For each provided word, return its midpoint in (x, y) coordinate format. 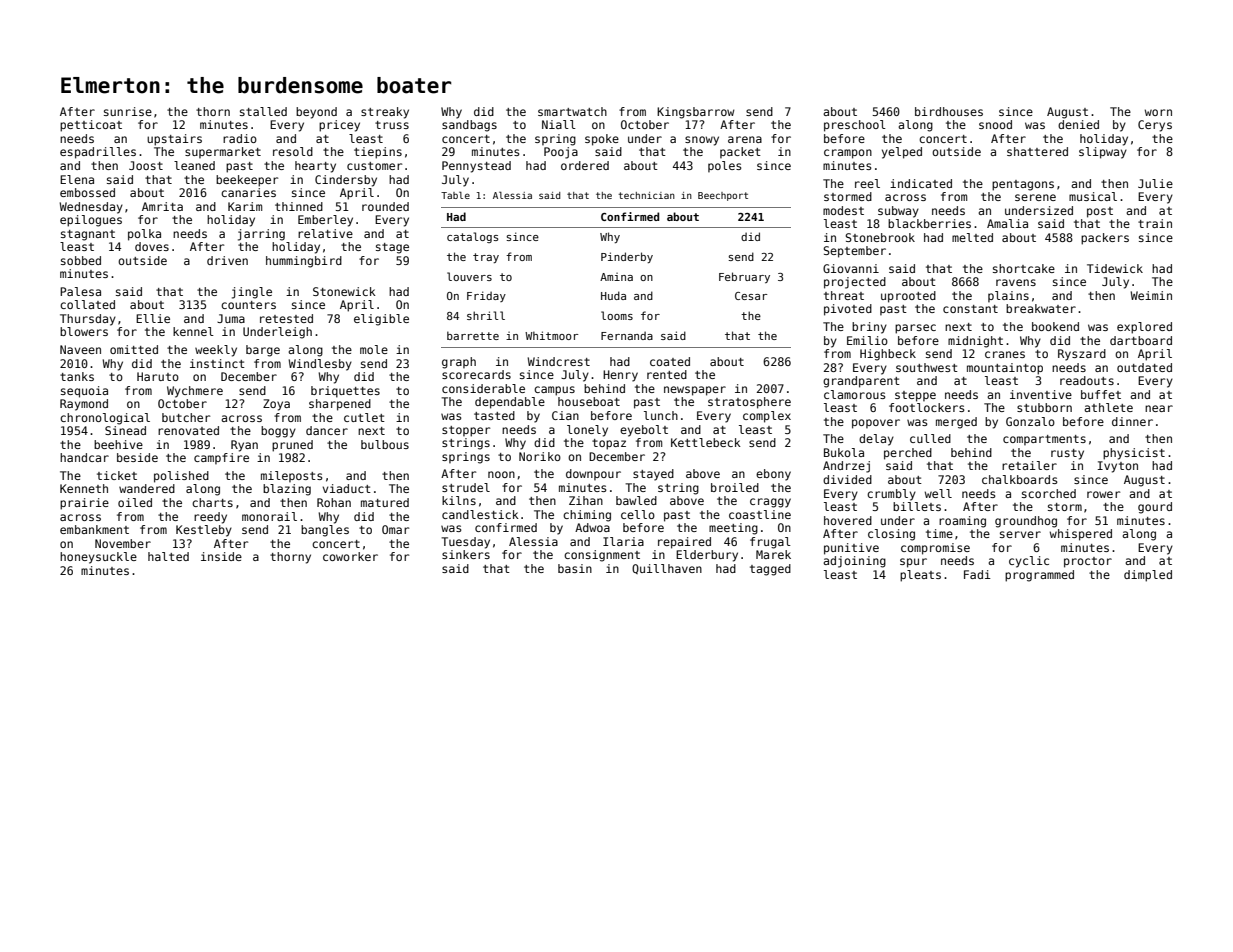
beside (137, 457)
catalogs (472, 237)
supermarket (223, 152)
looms (617, 315)
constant (970, 309)
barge (263, 351)
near (1159, 408)
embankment (94, 529)
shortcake (1024, 268)
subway (898, 212)
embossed (87, 192)
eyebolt (644, 431)
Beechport (723, 196)
